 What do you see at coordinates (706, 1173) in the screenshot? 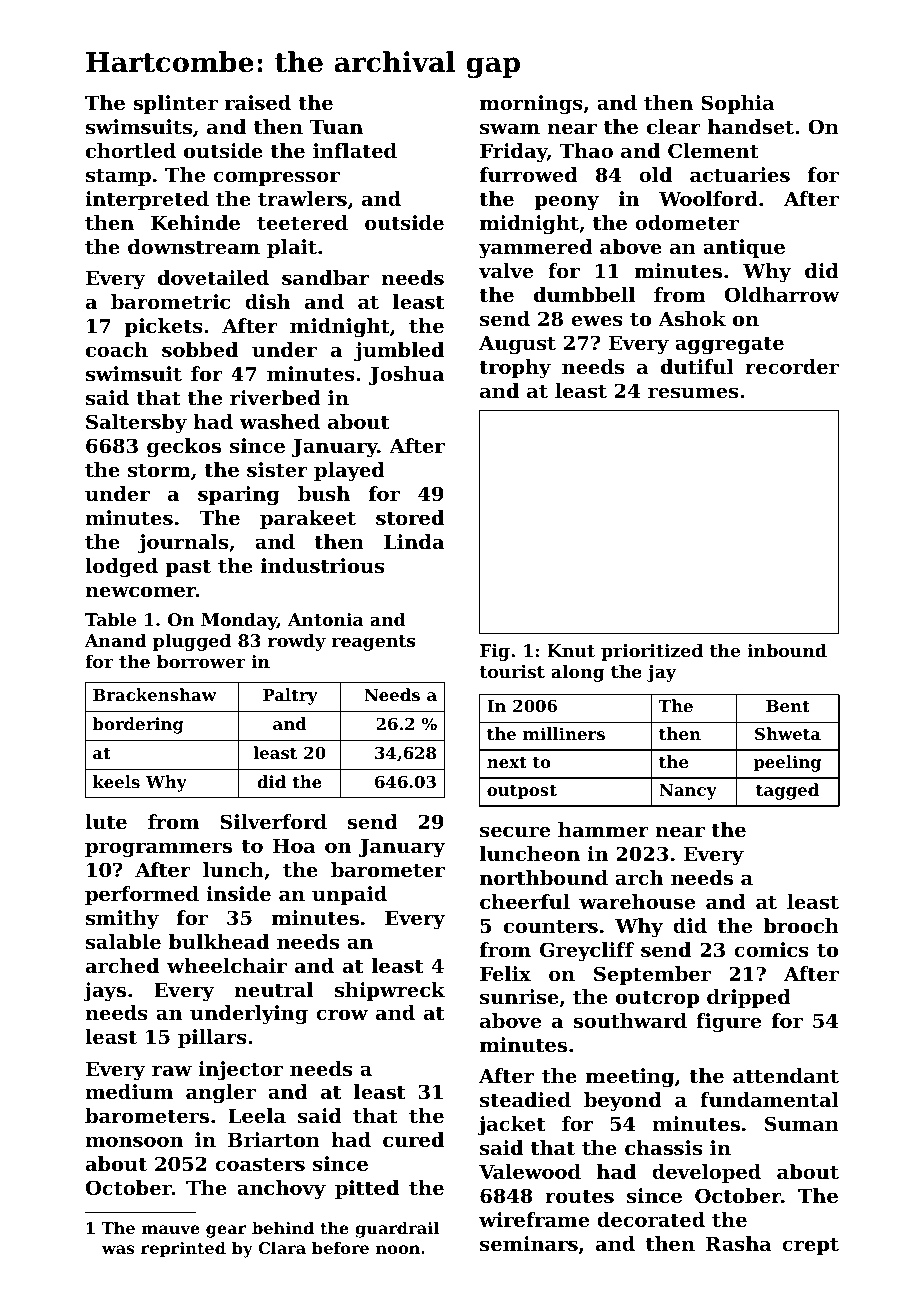
I see `developed` at bounding box center [706, 1173].
